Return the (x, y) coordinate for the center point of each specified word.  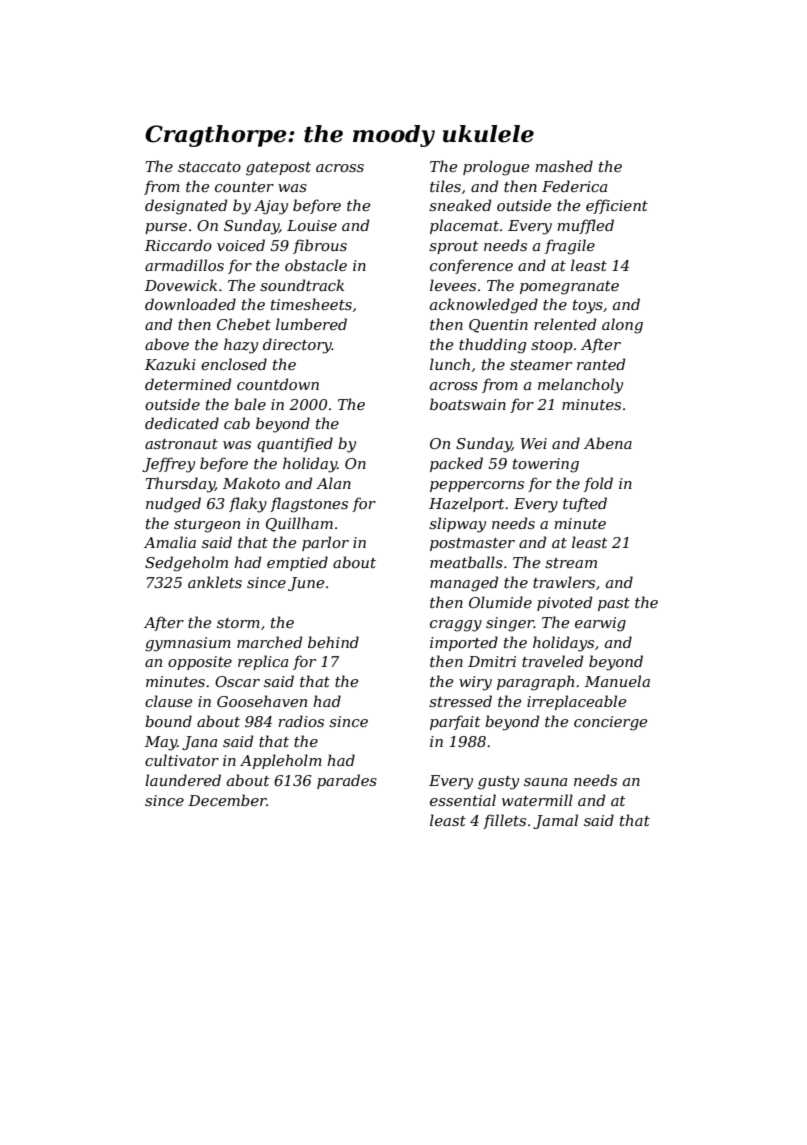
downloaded (190, 304)
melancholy (580, 386)
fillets (504, 821)
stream (571, 563)
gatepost (278, 169)
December (227, 800)
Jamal (555, 821)
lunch (450, 364)
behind (333, 642)
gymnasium (188, 644)
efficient (617, 206)
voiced (241, 245)
